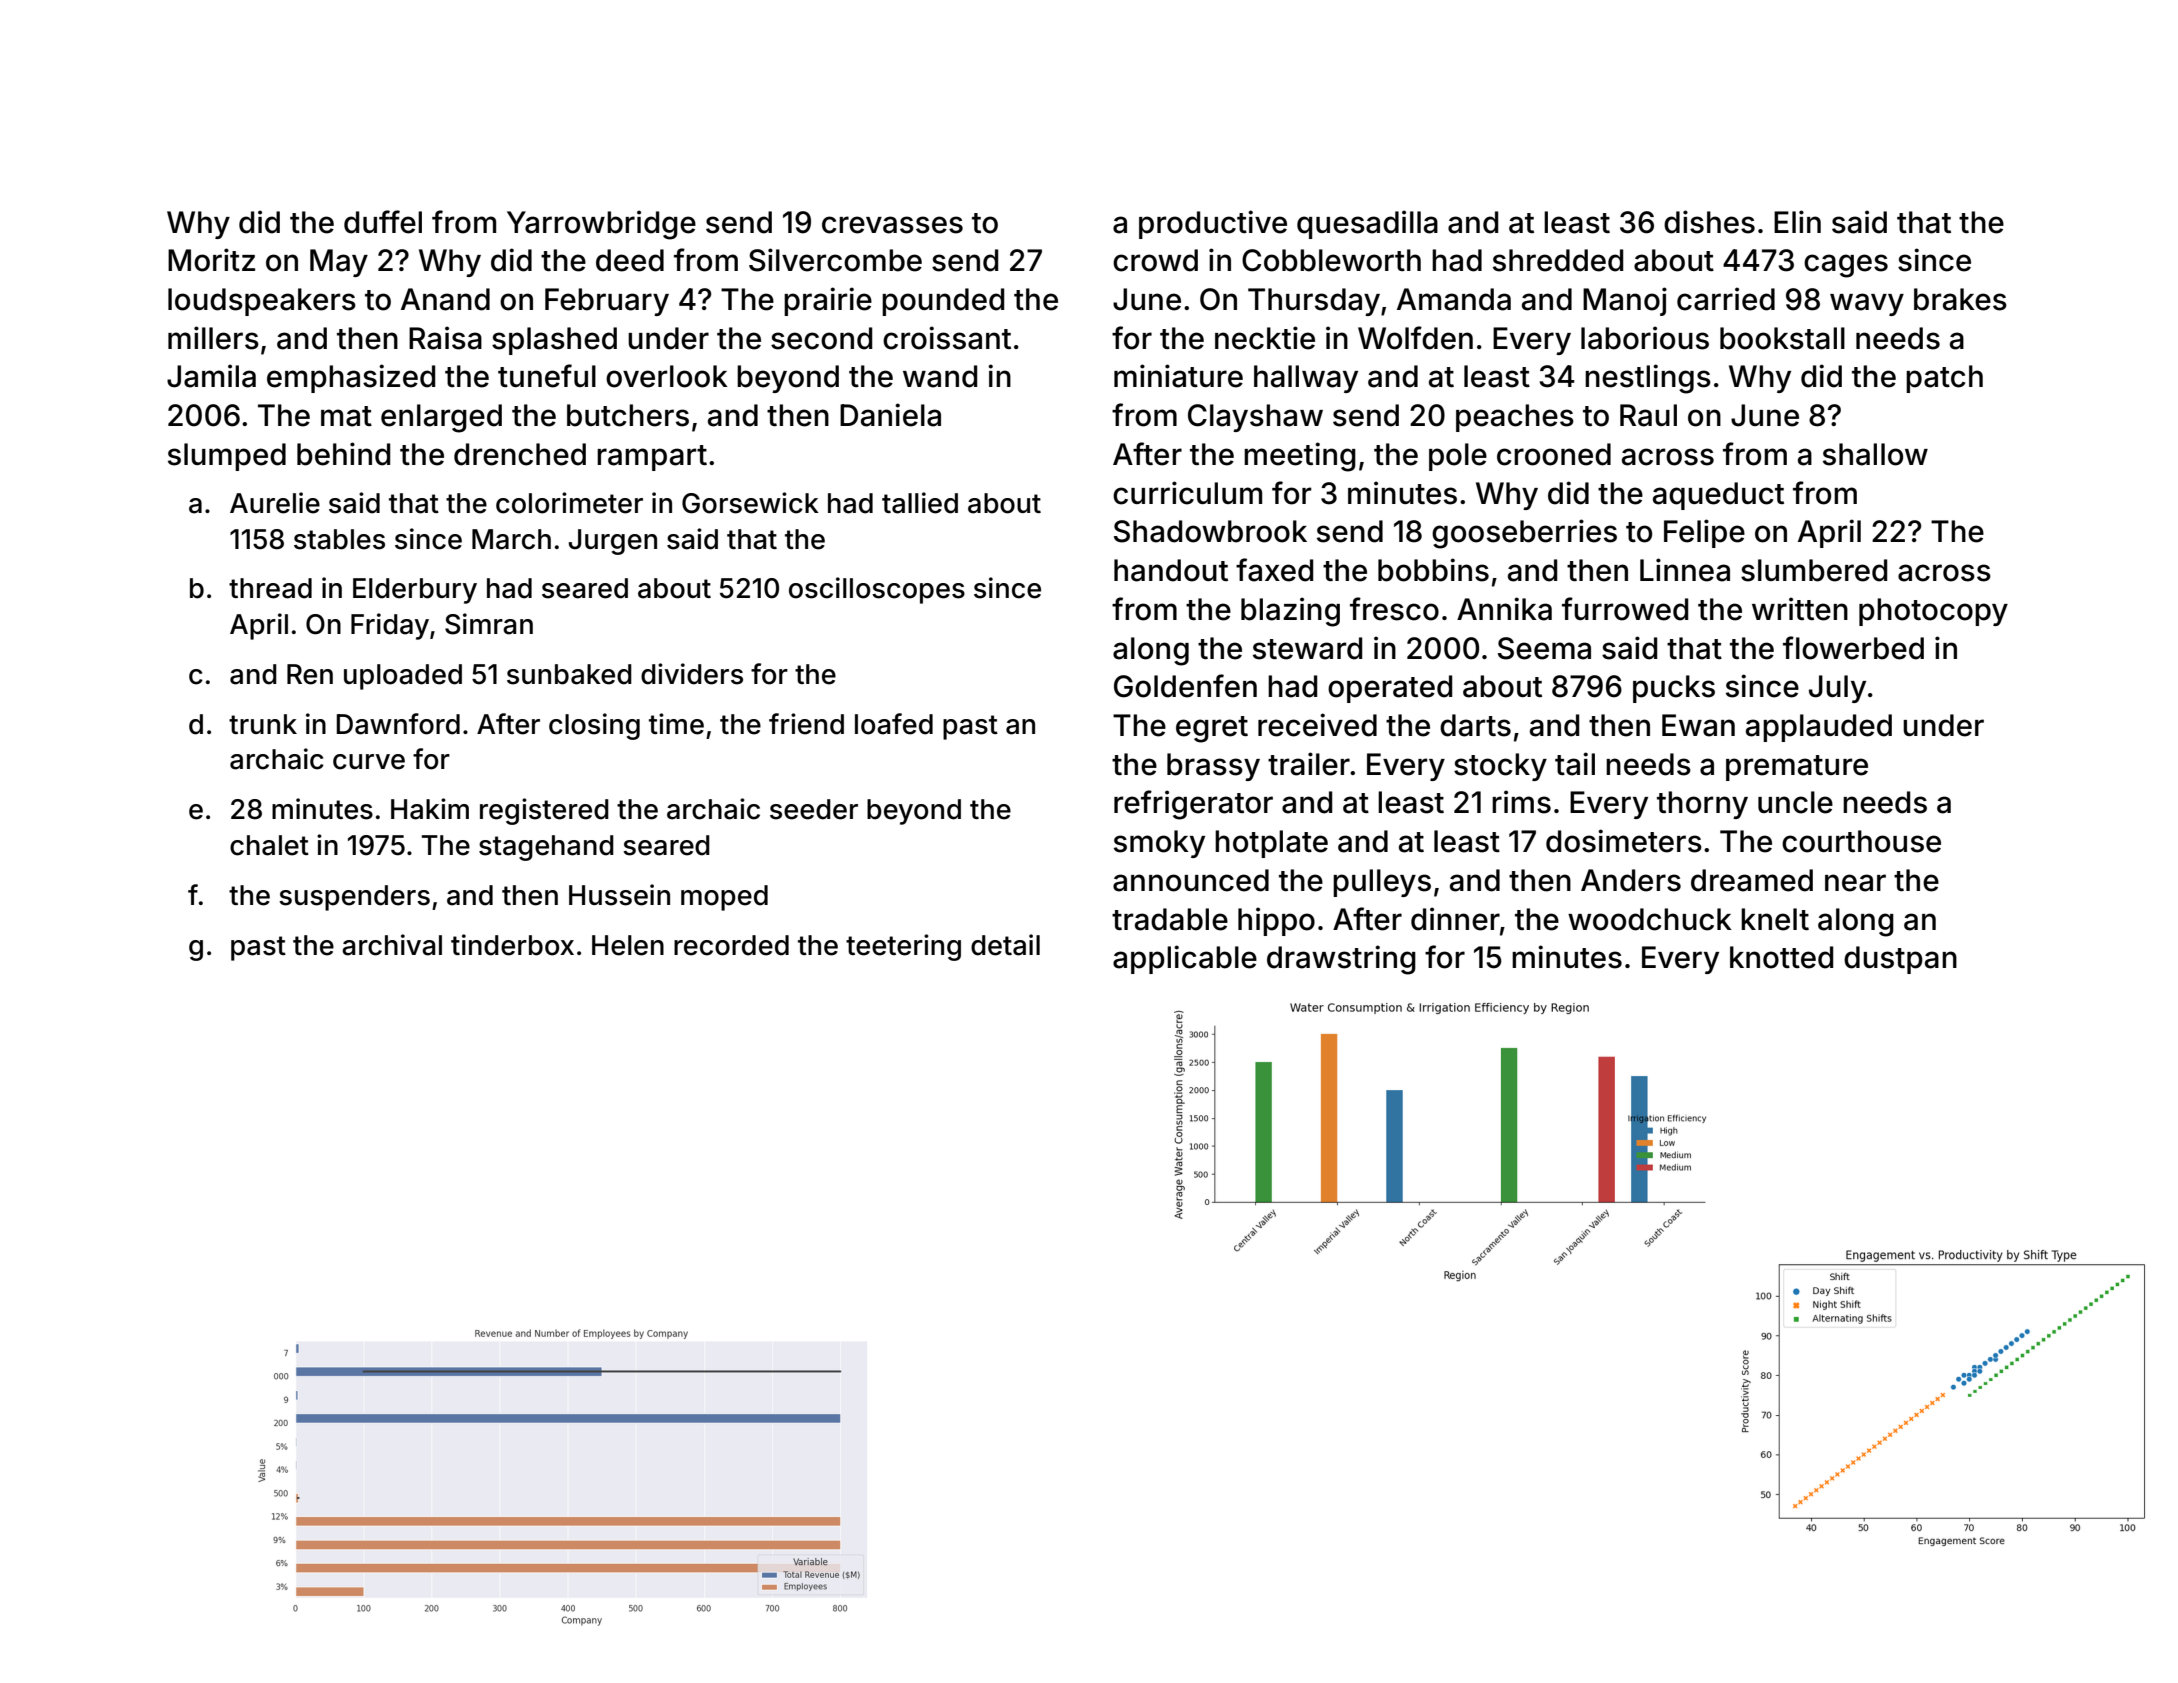  What do you see at coordinates (1193, 805) in the image?
I see `refrigerator` at bounding box center [1193, 805].
